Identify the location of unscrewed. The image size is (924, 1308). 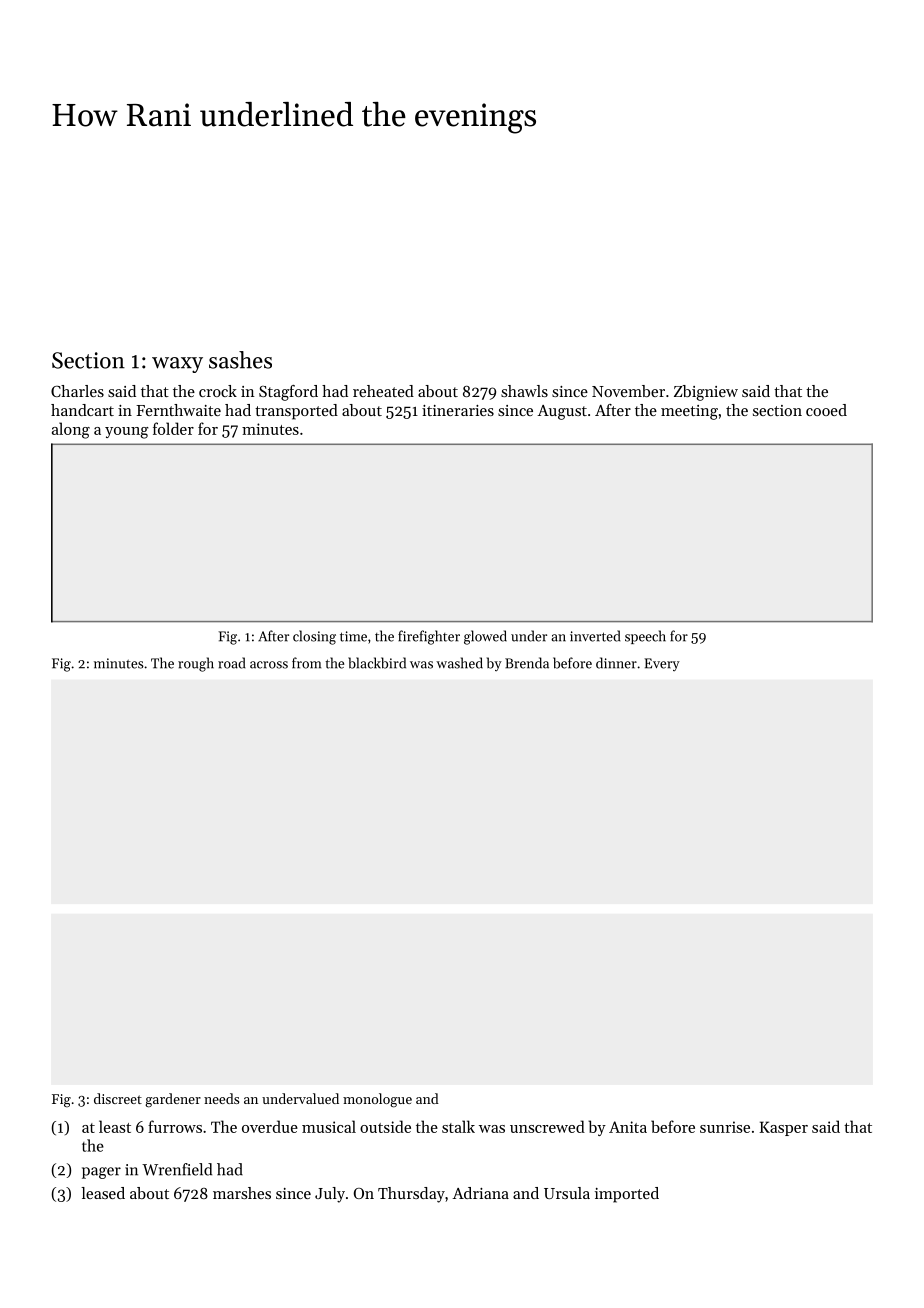
(547, 1126).
